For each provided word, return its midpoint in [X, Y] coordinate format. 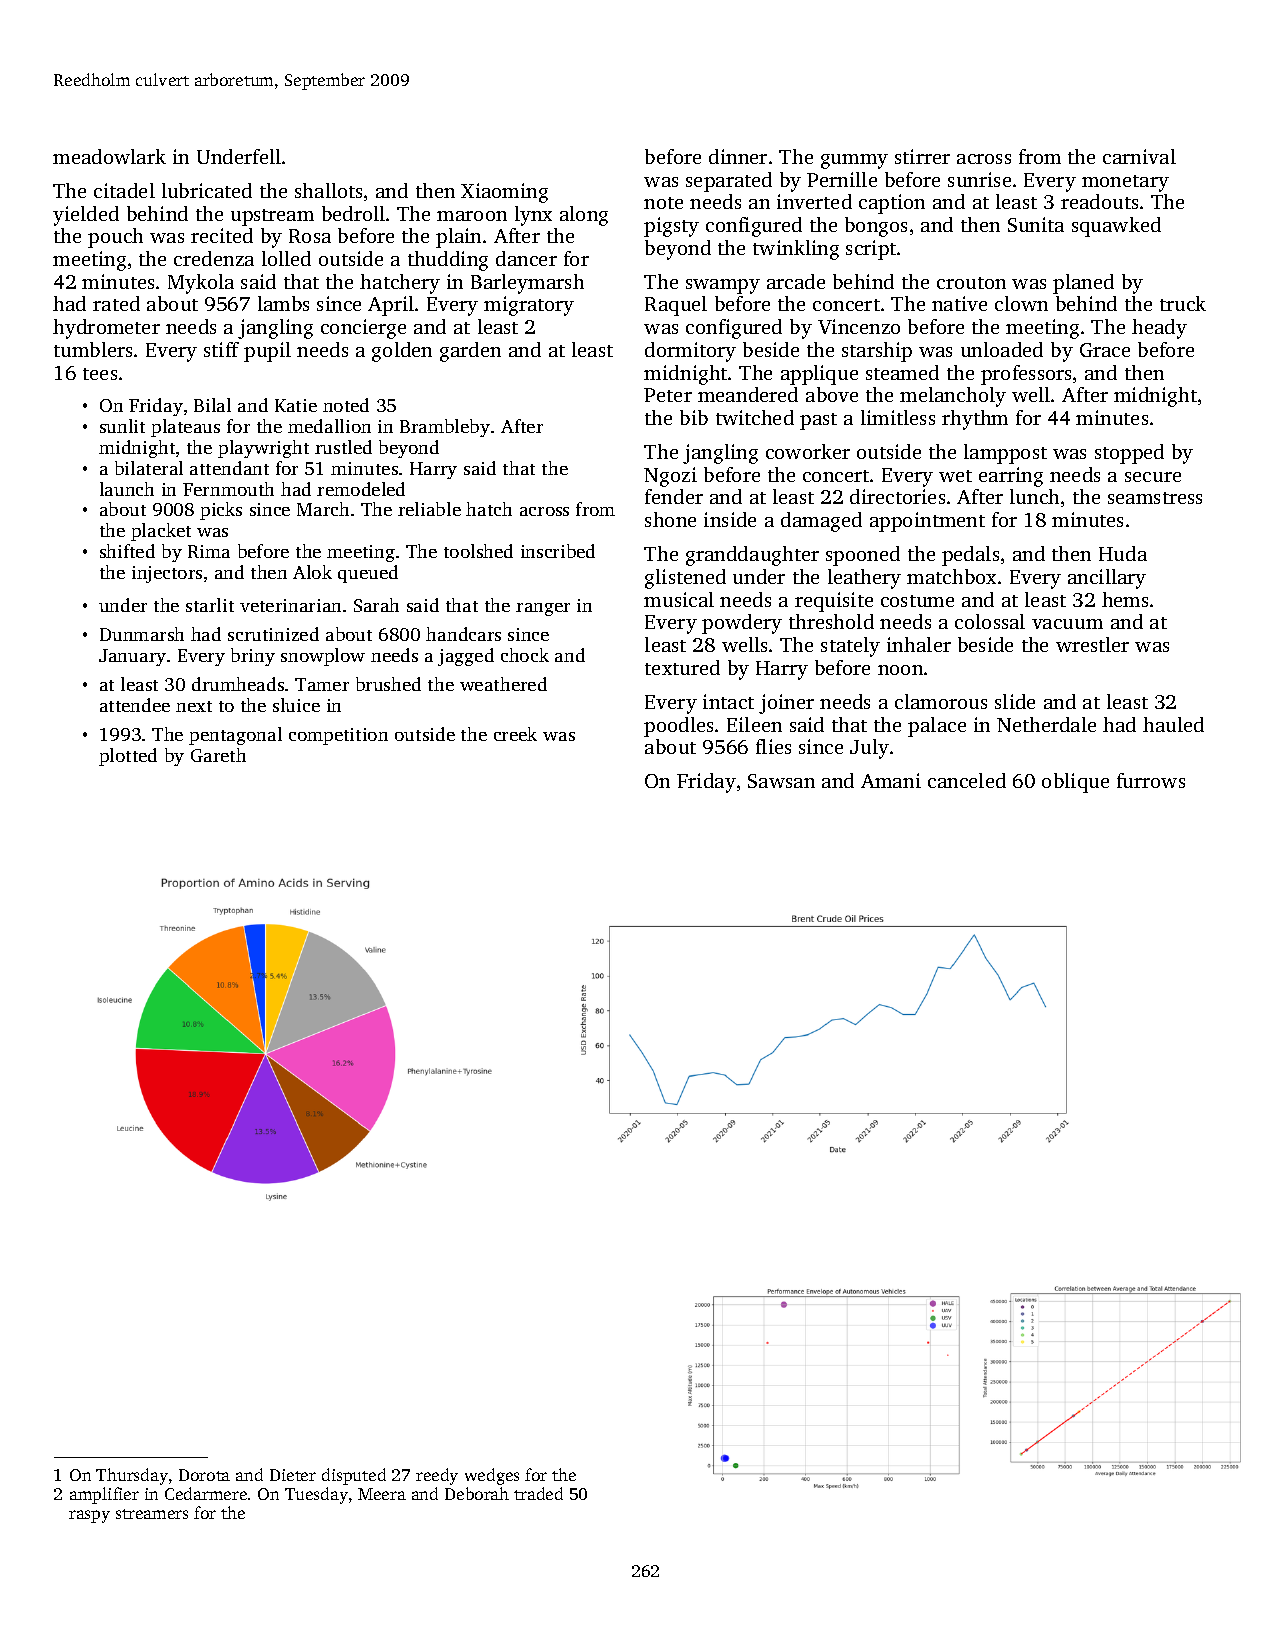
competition [338, 736]
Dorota [204, 1475]
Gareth [218, 755]
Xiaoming [504, 193]
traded [538, 1493]
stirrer [922, 156]
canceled [967, 780]
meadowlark [109, 156]
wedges [492, 1476]
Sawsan [781, 781]
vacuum [1067, 624]
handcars [463, 634]
